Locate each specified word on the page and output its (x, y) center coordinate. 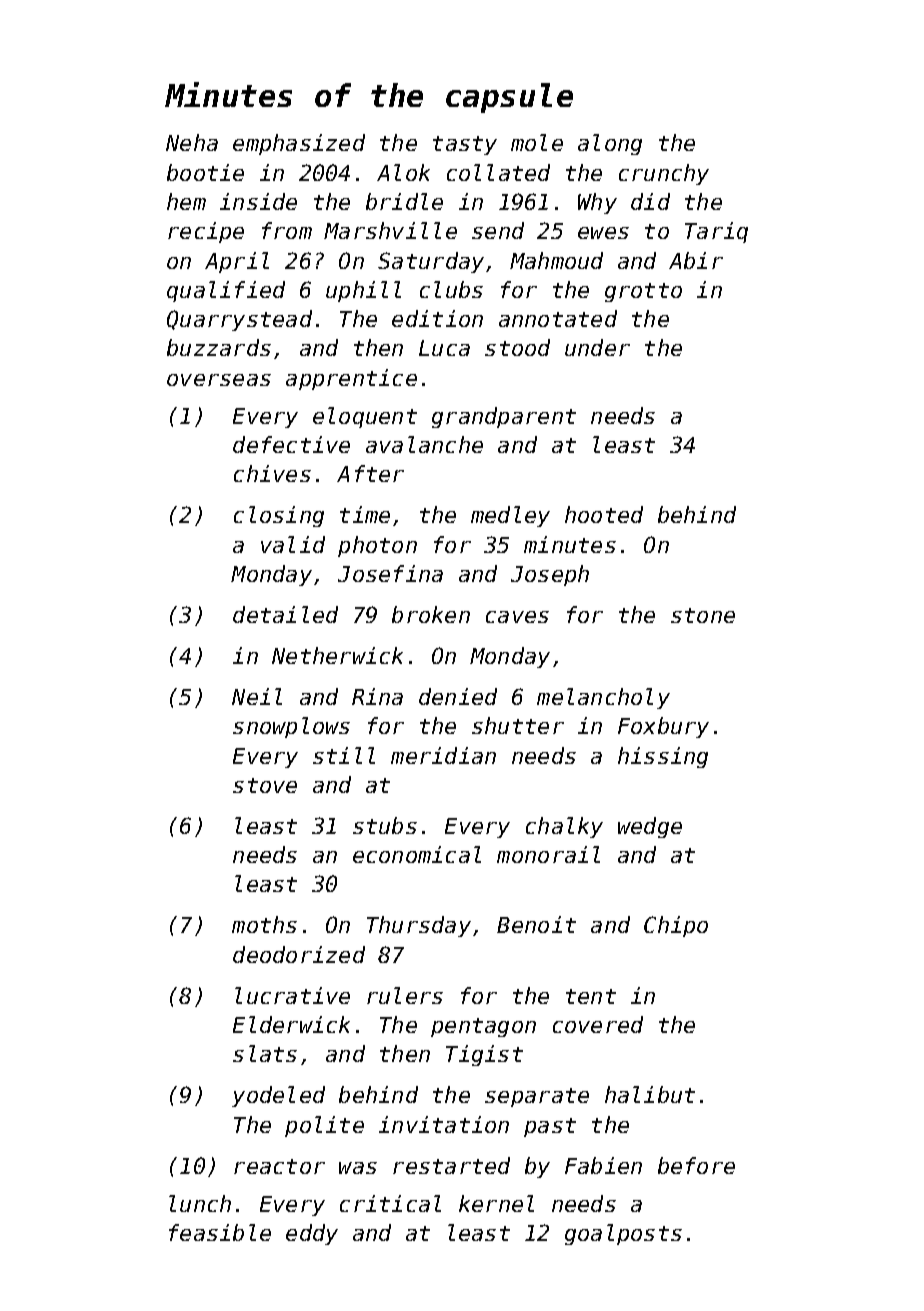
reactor (279, 1166)
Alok (403, 172)
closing (279, 516)
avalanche (424, 444)
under (597, 347)
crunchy (664, 174)
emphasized (299, 144)
